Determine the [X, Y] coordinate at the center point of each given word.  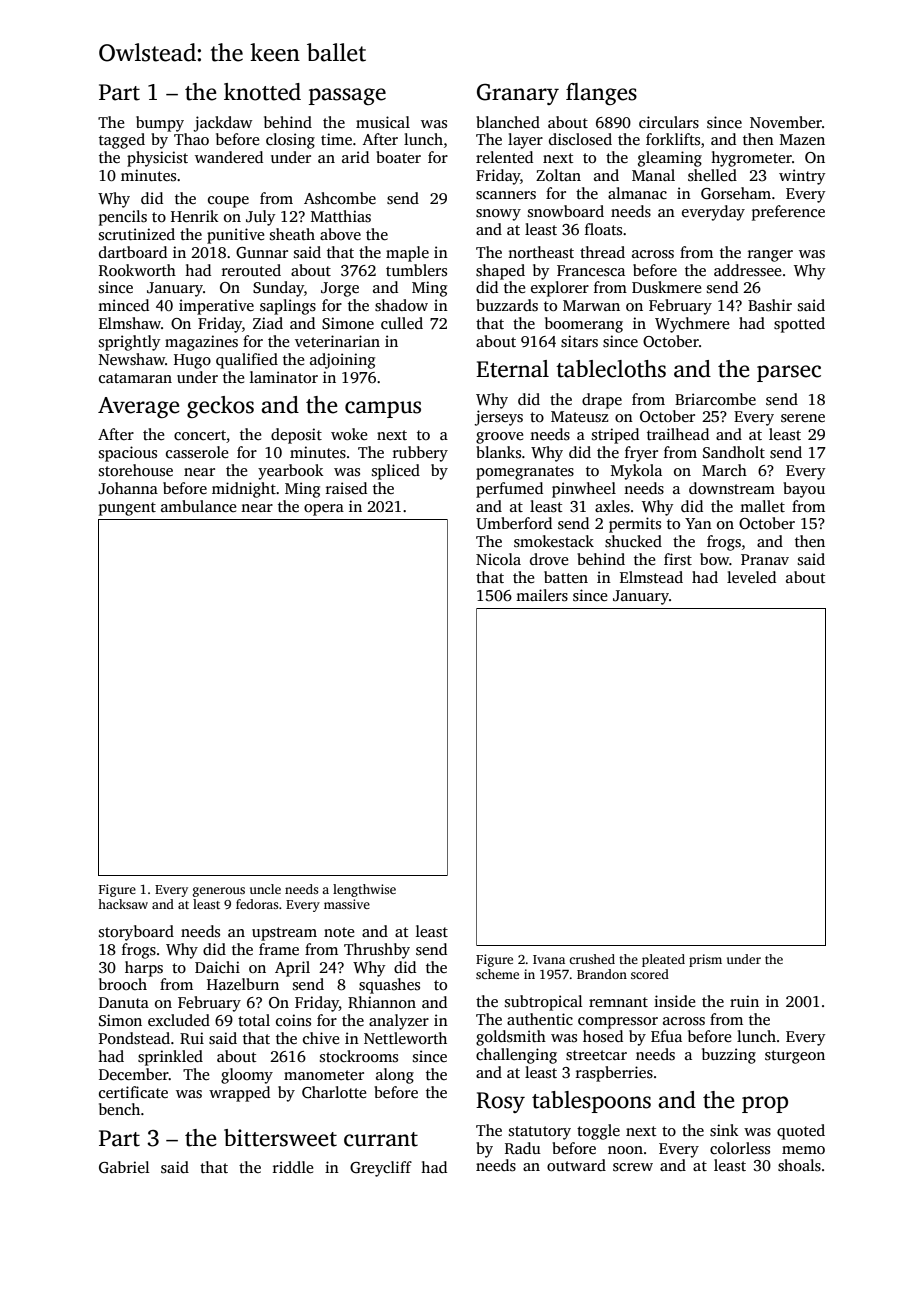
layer [525, 141]
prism [705, 960]
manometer [324, 1075]
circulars [669, 122]
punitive [235, 236]
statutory [540, 1133]
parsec [789, 373]
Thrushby [377, 951]
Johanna [128, 488]
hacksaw [123, 904]
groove [499, 438]
